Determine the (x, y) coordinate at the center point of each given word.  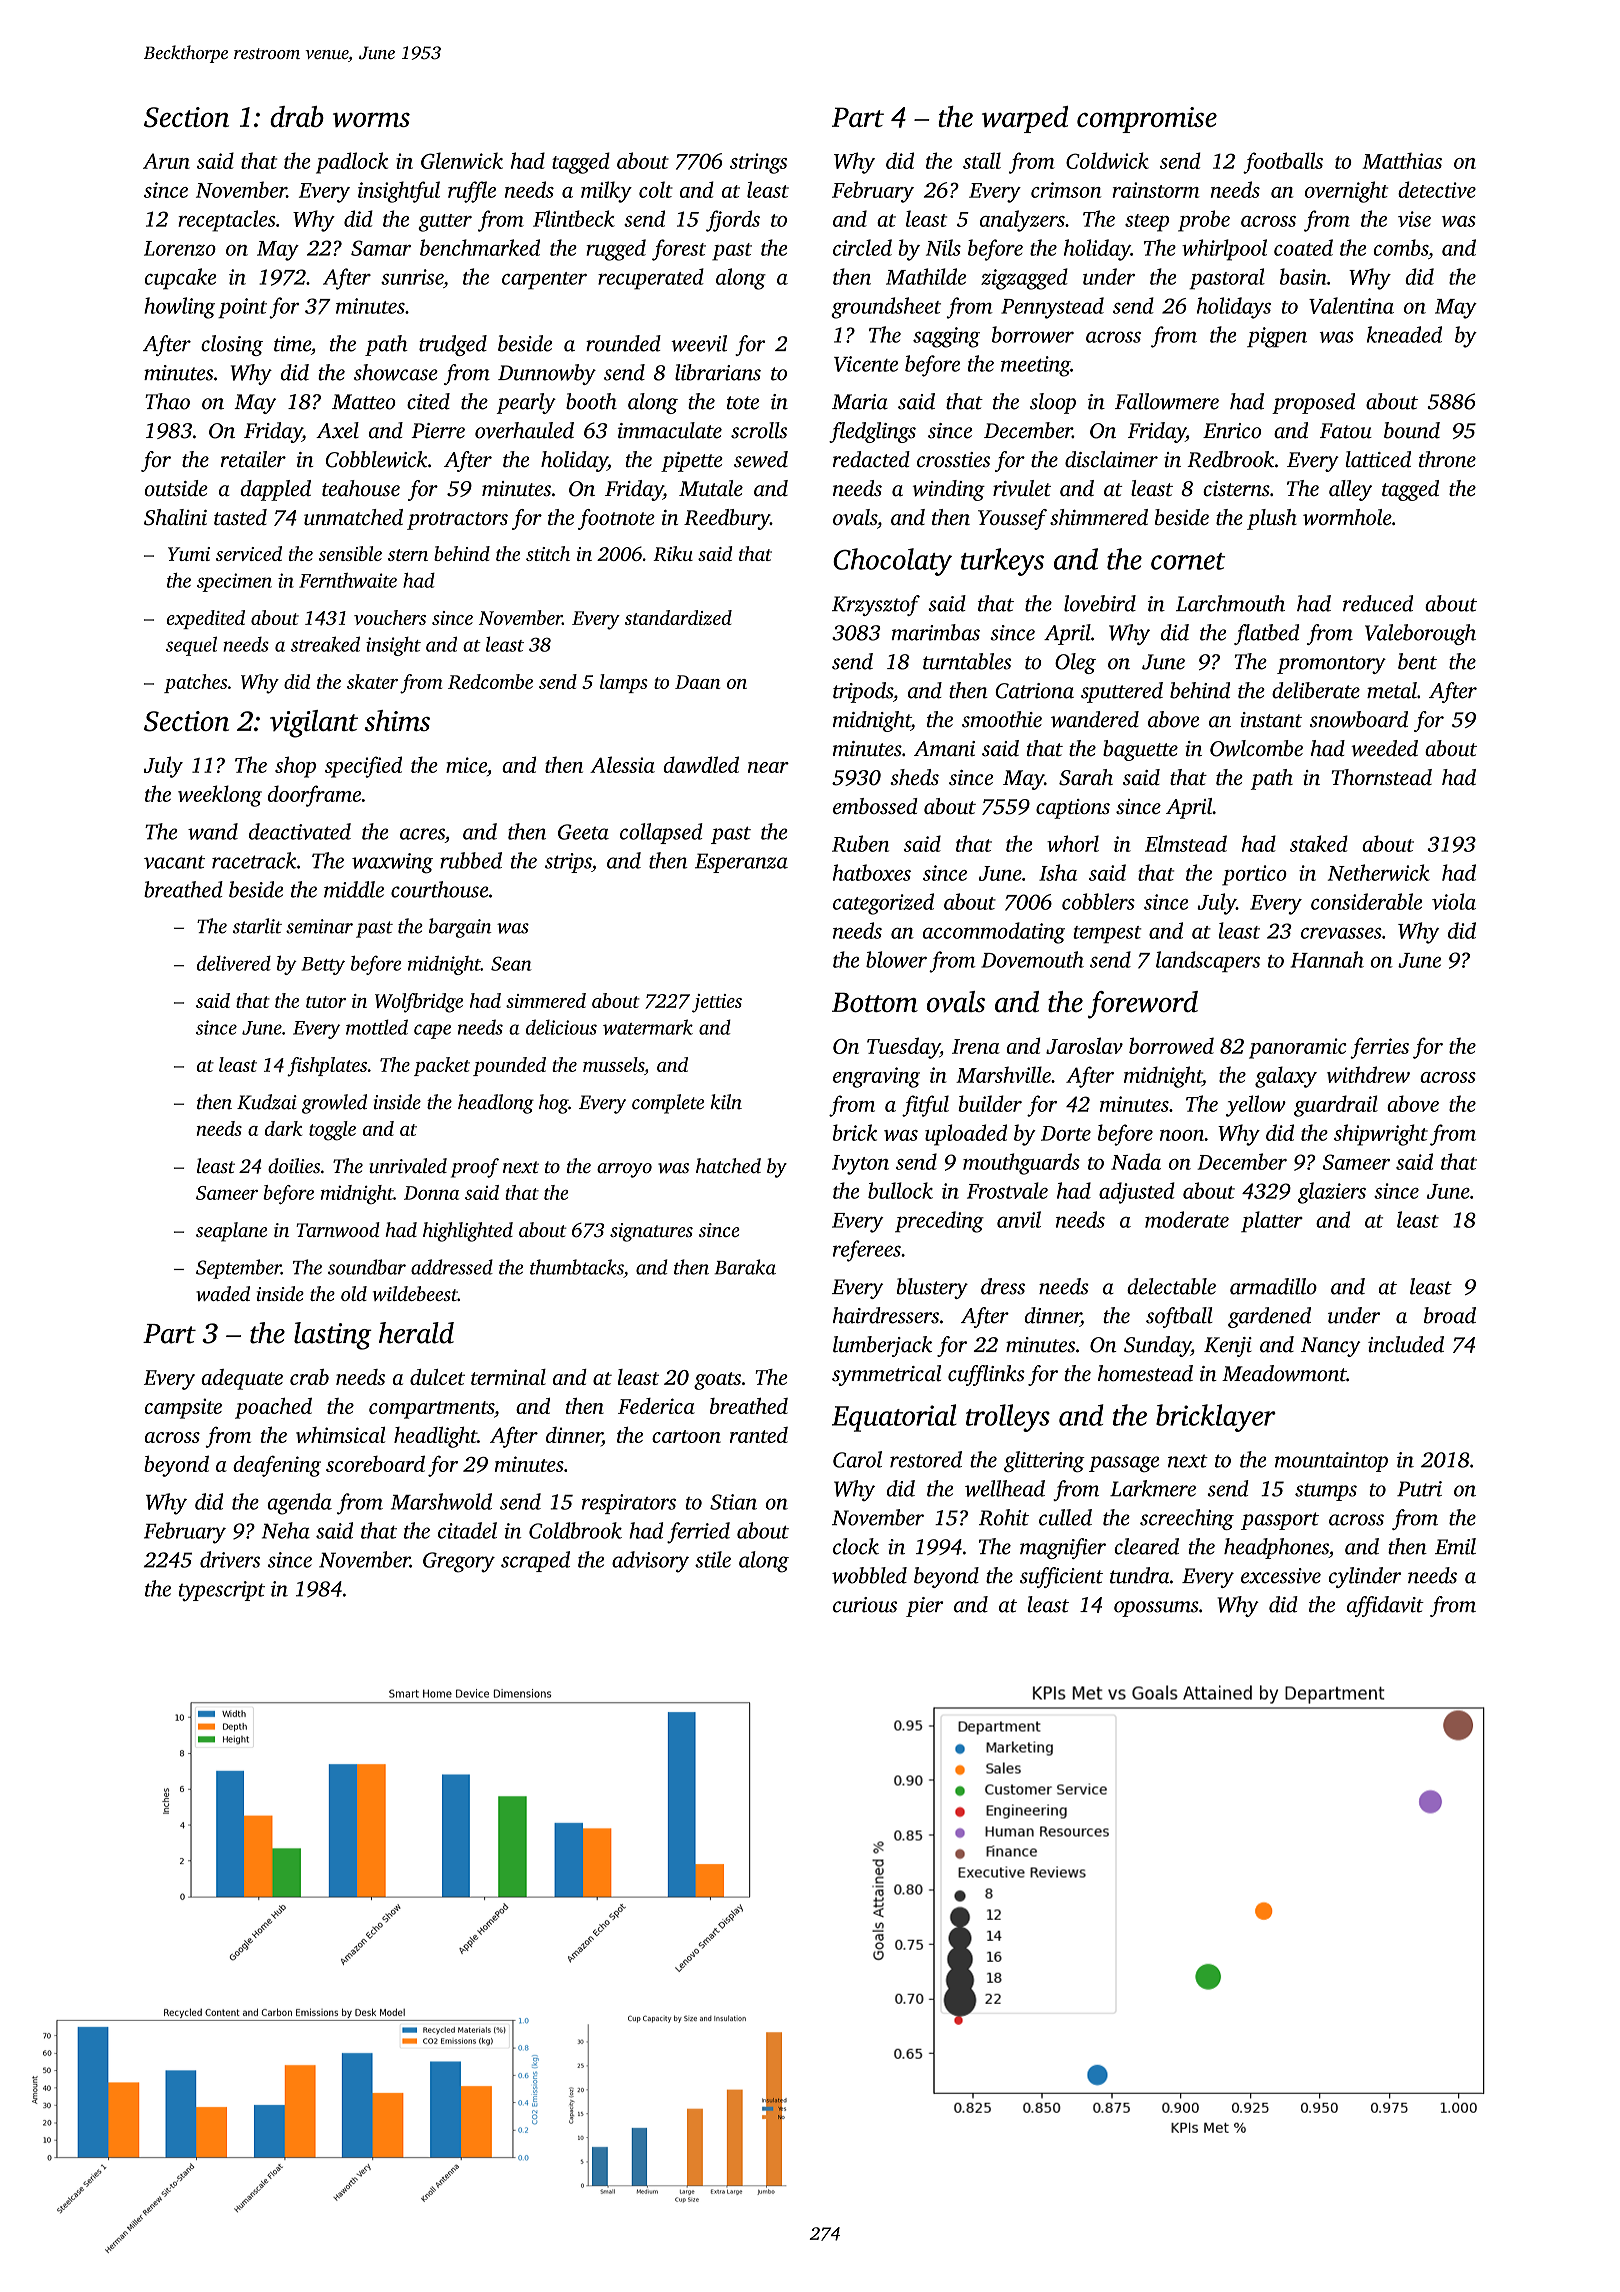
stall (982, 160)
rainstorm (1156, 190)
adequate (242, 1379)
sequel (191, 646)
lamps (624, 683)
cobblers (1098, 901)
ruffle (472, 192)
